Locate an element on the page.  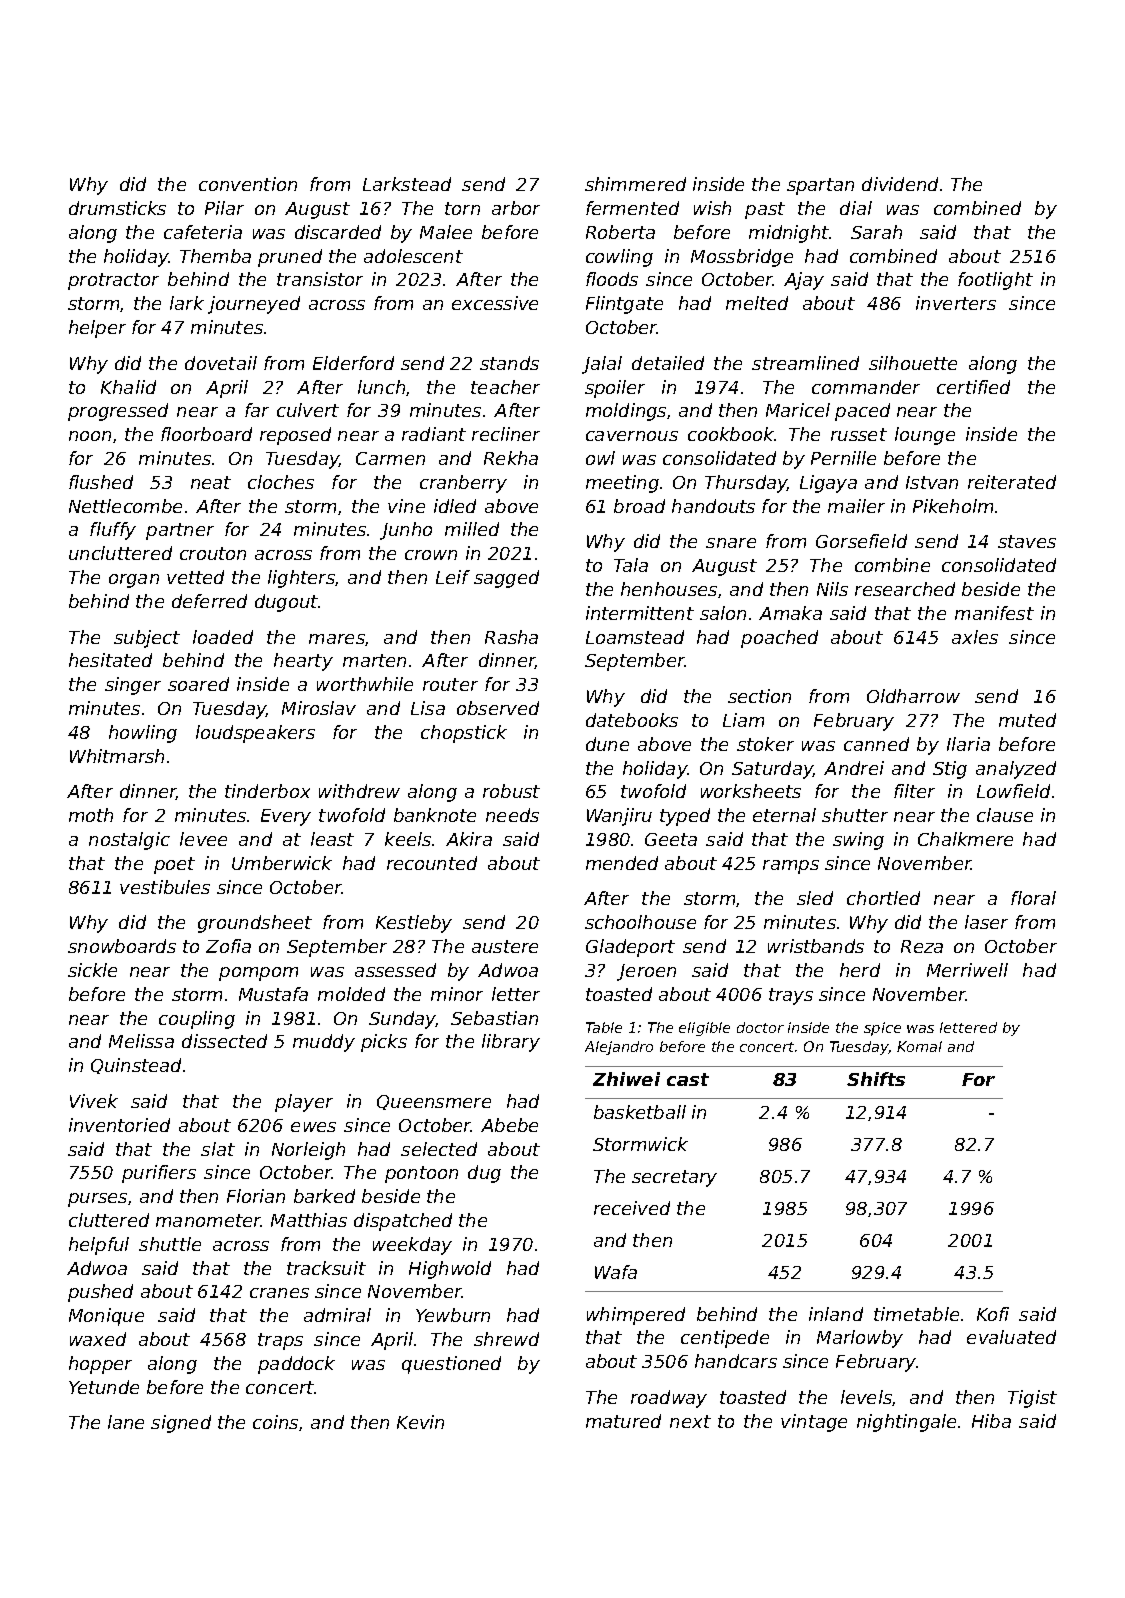
arbor is located at coordinates (516, 208).
